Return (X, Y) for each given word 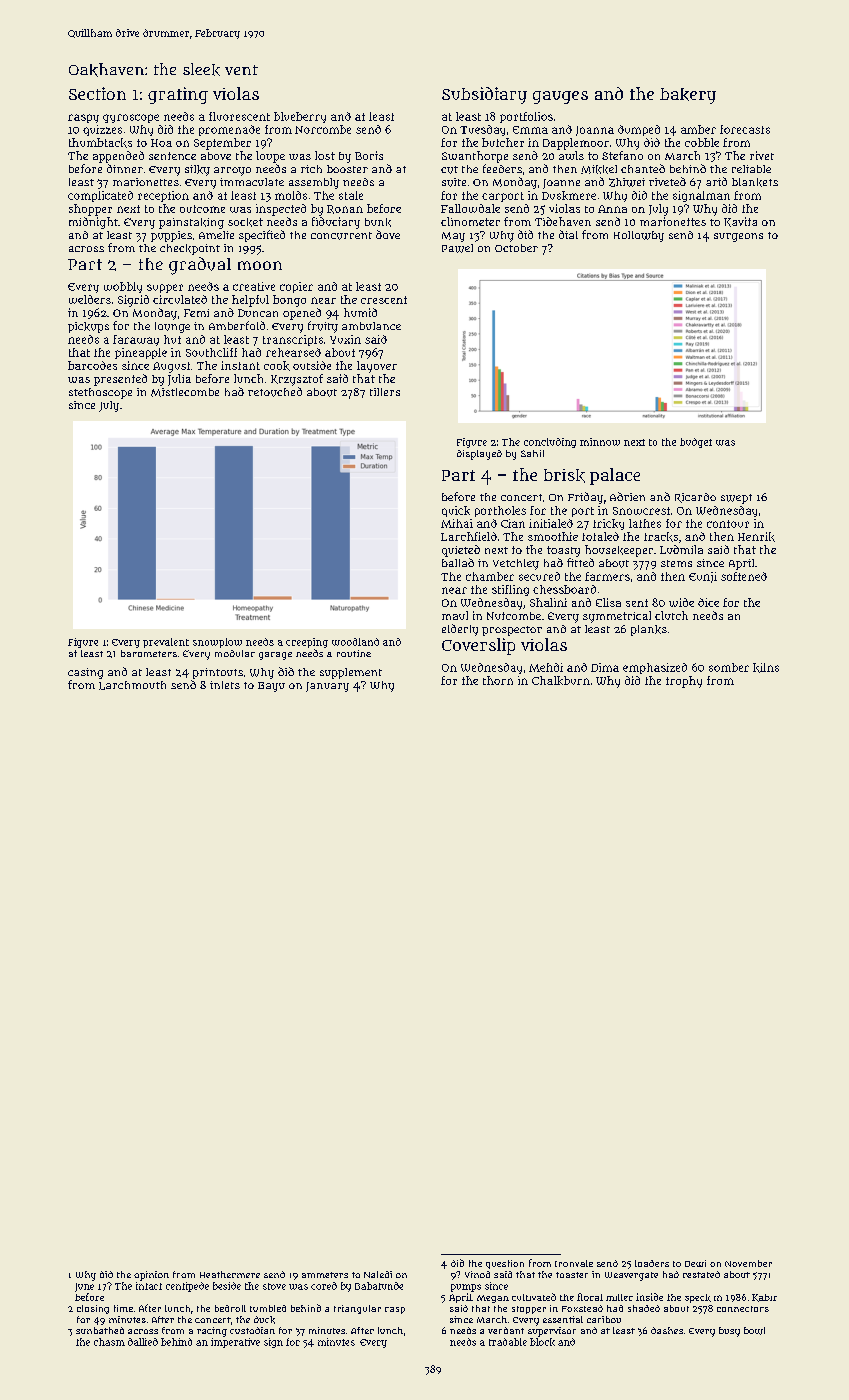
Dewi (695, 1263)
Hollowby (639, 236)
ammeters (325, 1275)
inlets (225, 685)
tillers (385, 392)
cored (324, 1286)
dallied (143, 1342)
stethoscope (100, 393)
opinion (151, 1276)
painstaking (191, 223)
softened (744, 576)
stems (676, 563)
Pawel (457, 248)
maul (455, 615)
